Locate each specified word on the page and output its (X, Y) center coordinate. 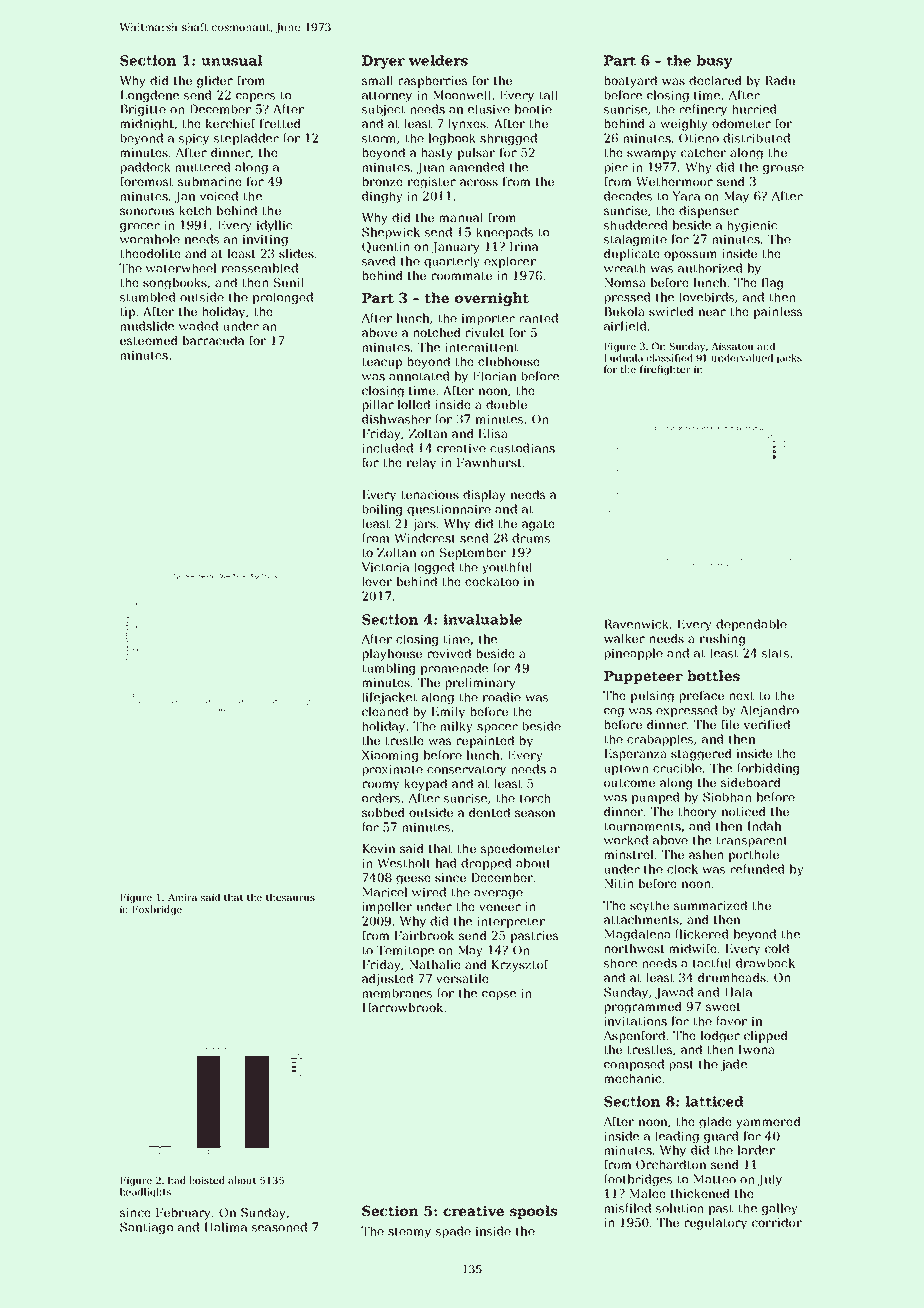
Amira (182, 897)
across (479, 182)
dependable (751, 625)
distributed (756, 138)
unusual (232, 60)
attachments (641, 919)
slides (296, 253)
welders (438, 60)
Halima (225, 1227)
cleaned (385, 711)
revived (449, 653)
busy (715, 62)
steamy (409, 1232)
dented (489, 812)
